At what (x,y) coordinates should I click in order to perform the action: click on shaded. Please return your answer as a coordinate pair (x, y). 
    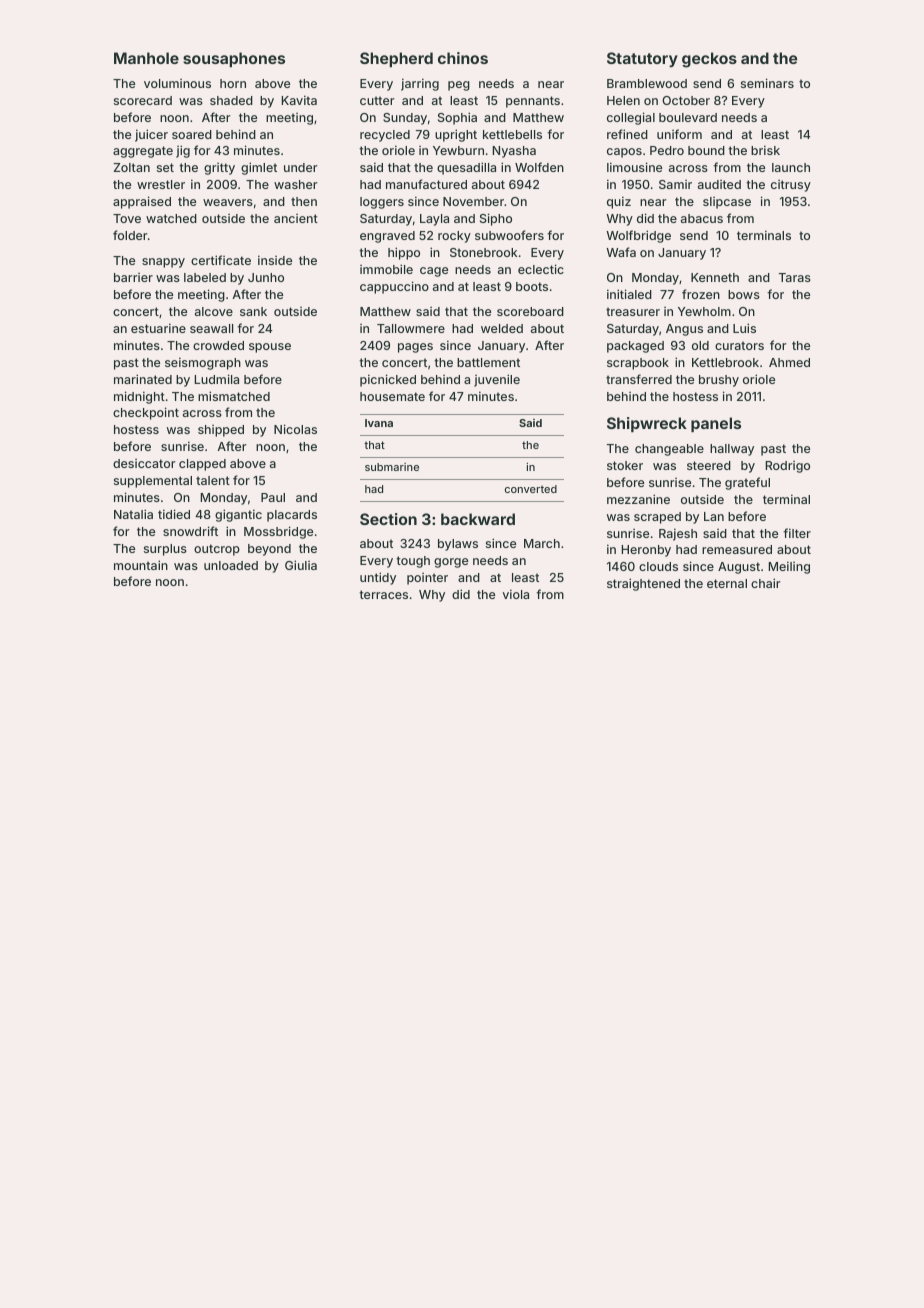
    Looking at the image, I should click on (231, 100).
